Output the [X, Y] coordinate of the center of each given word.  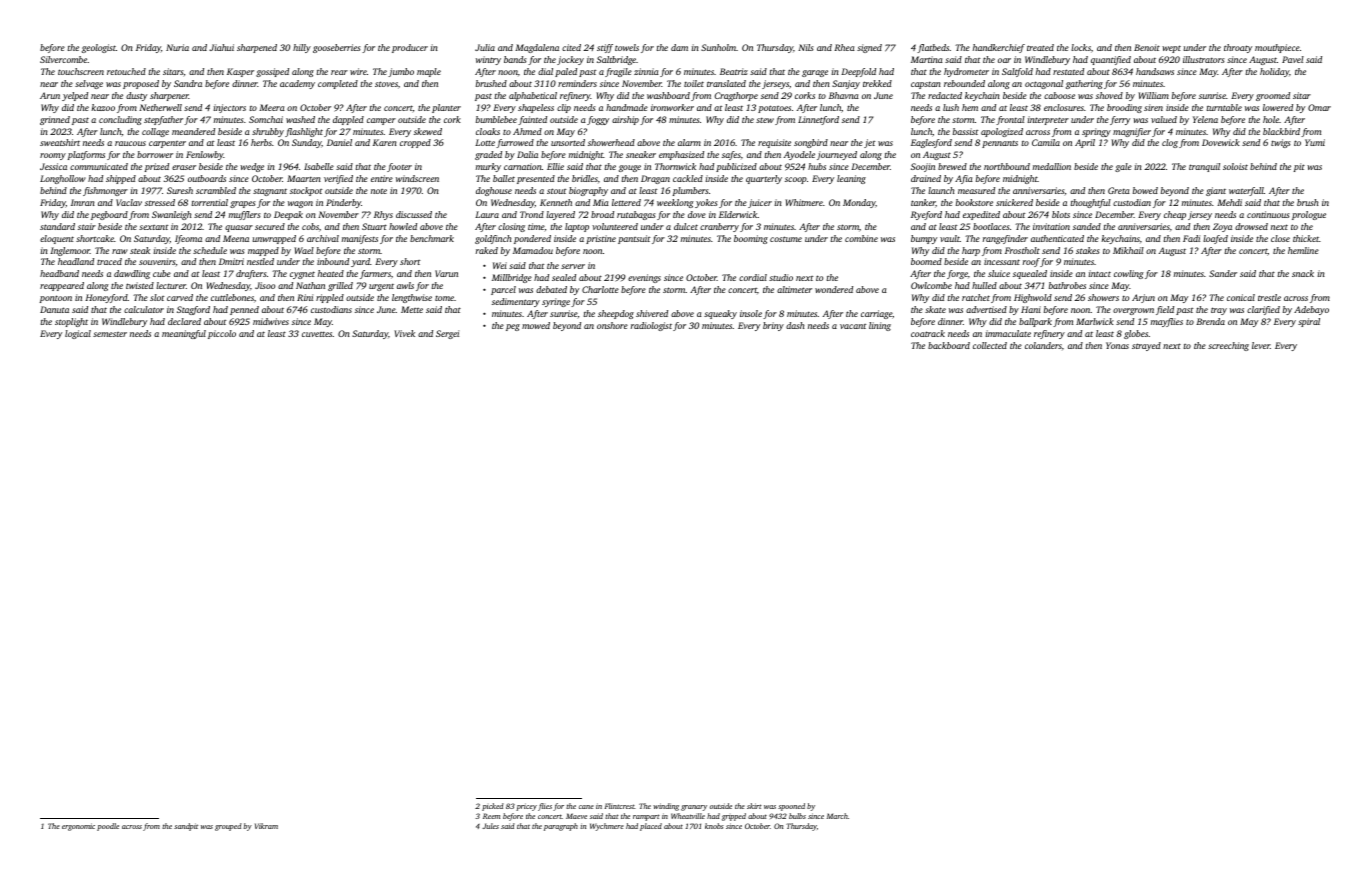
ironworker [672, 107]
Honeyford [106, 298]
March [837, 816]
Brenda [1210, 321]
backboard [949, 345]
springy [1096, 132]
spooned [791, 807]
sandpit [186, 827]
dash [795, 325]
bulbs [797, 816]
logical [78, 334]
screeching [1228, 346]
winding [666, 807]
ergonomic [78, 827]
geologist [99, 48]
